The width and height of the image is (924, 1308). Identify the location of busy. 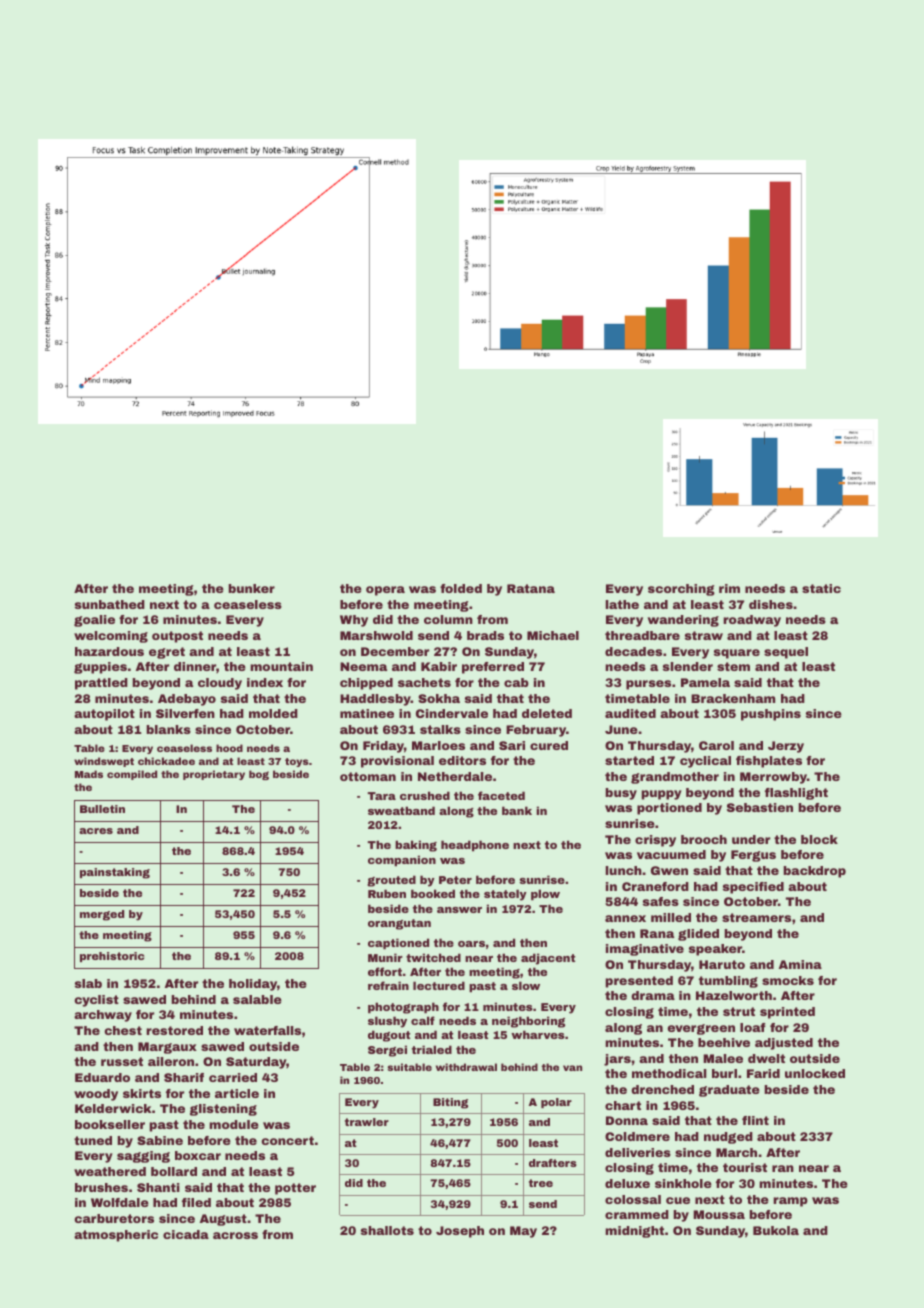
(621, 794).
